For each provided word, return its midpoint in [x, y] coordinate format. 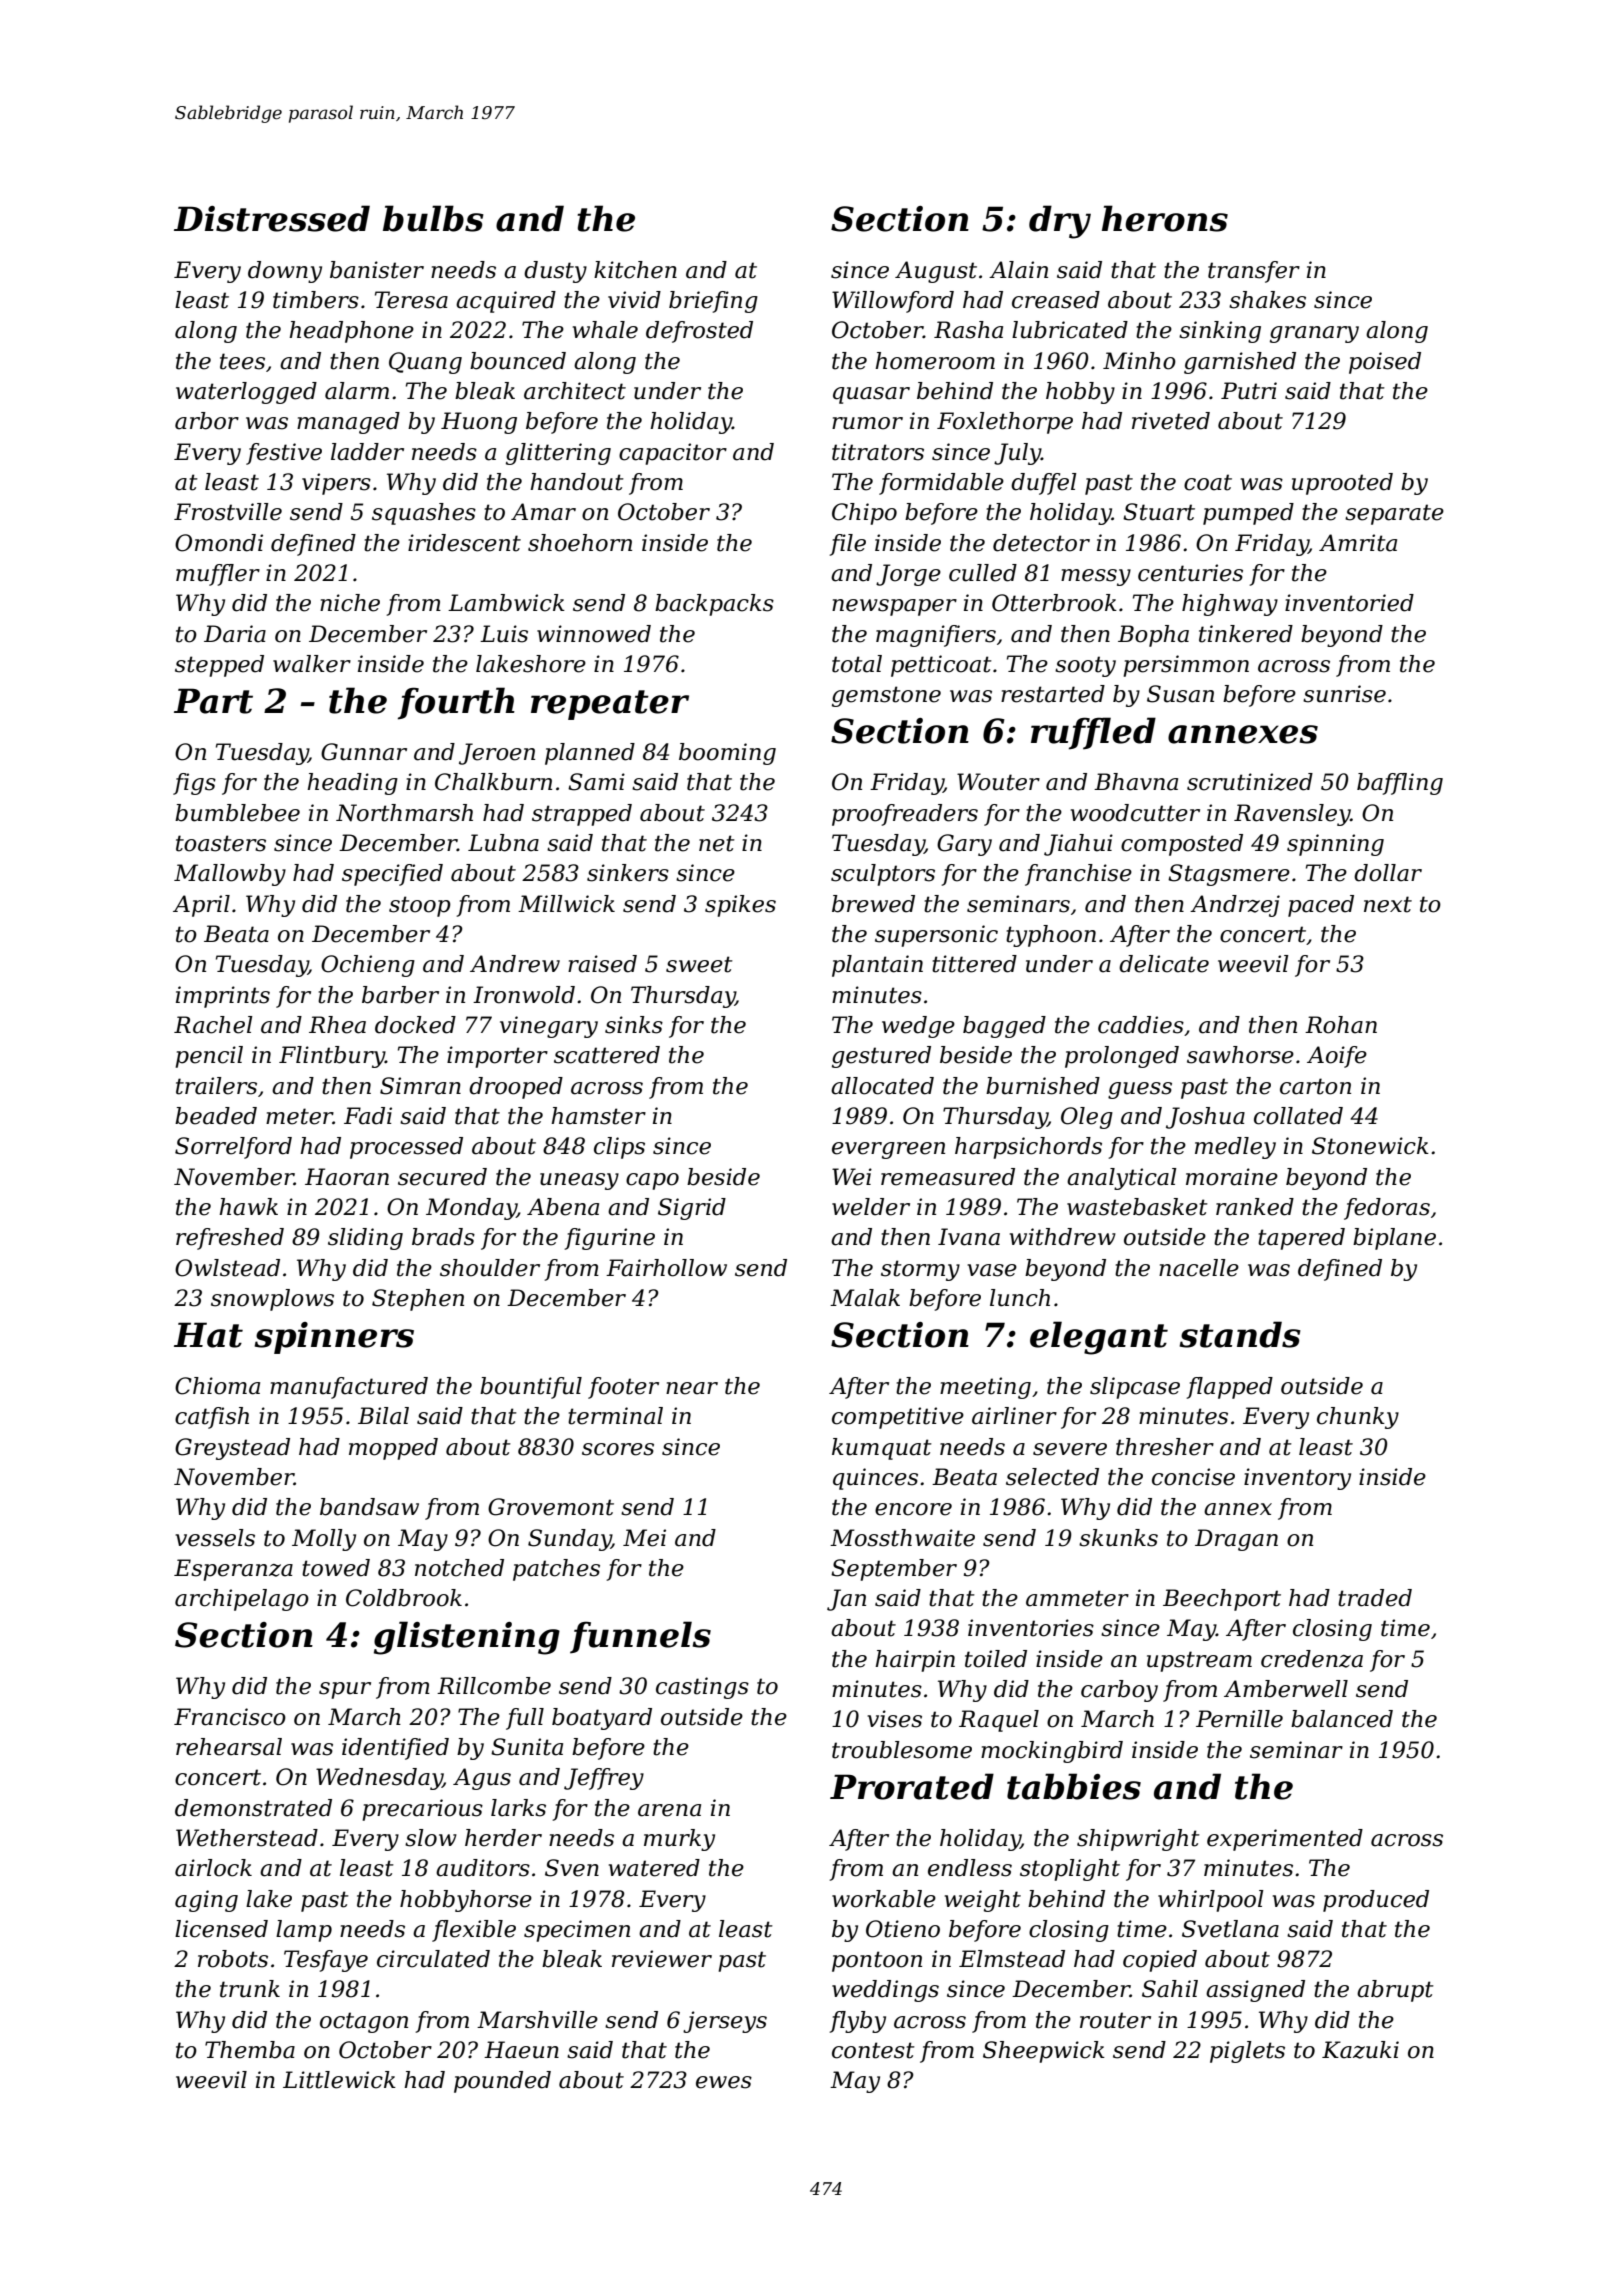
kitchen [635, 270]
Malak [865, 1298]
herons [1165, 218]
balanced [1342, 1719]
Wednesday [379, 1779]
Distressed [272, 218]
